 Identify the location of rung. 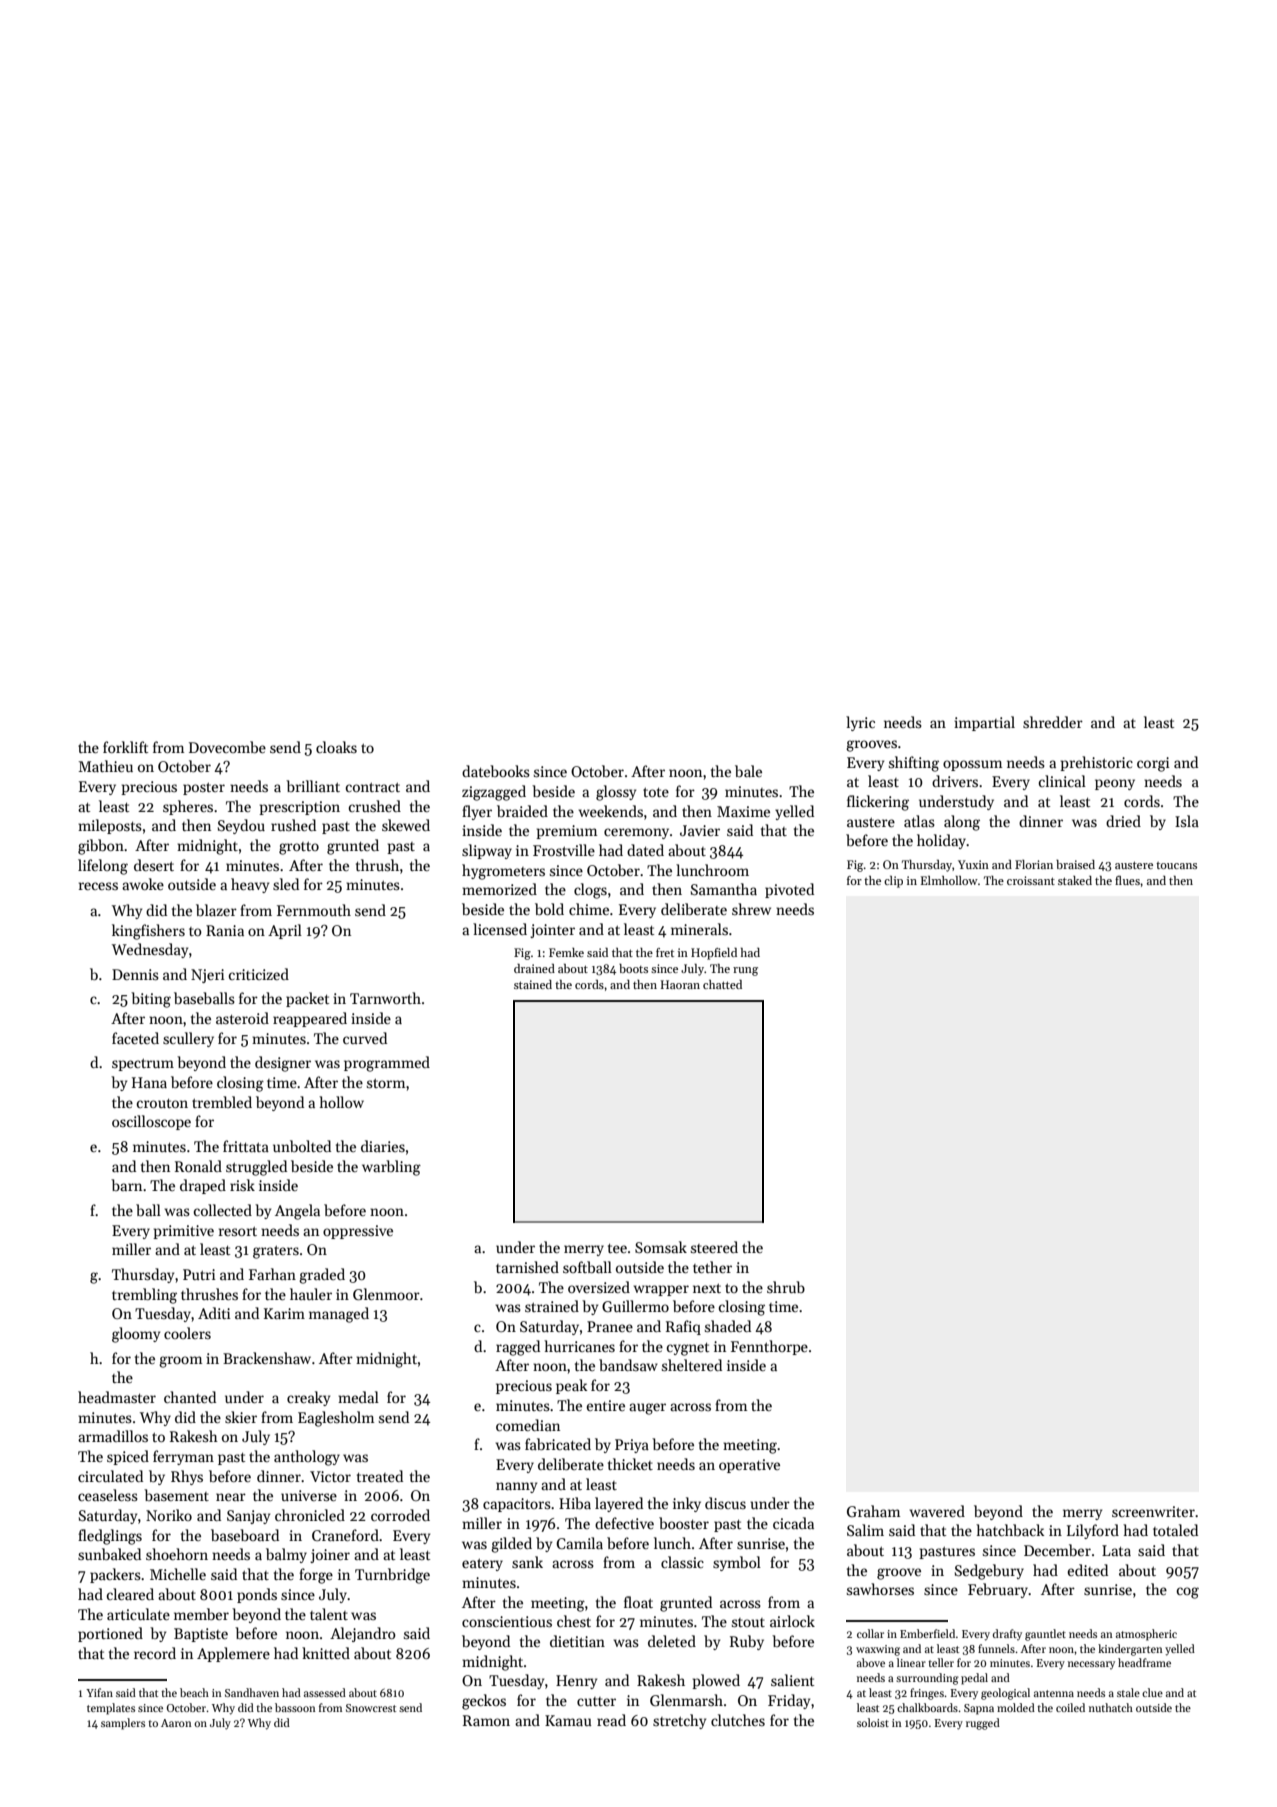
(745, 971).
